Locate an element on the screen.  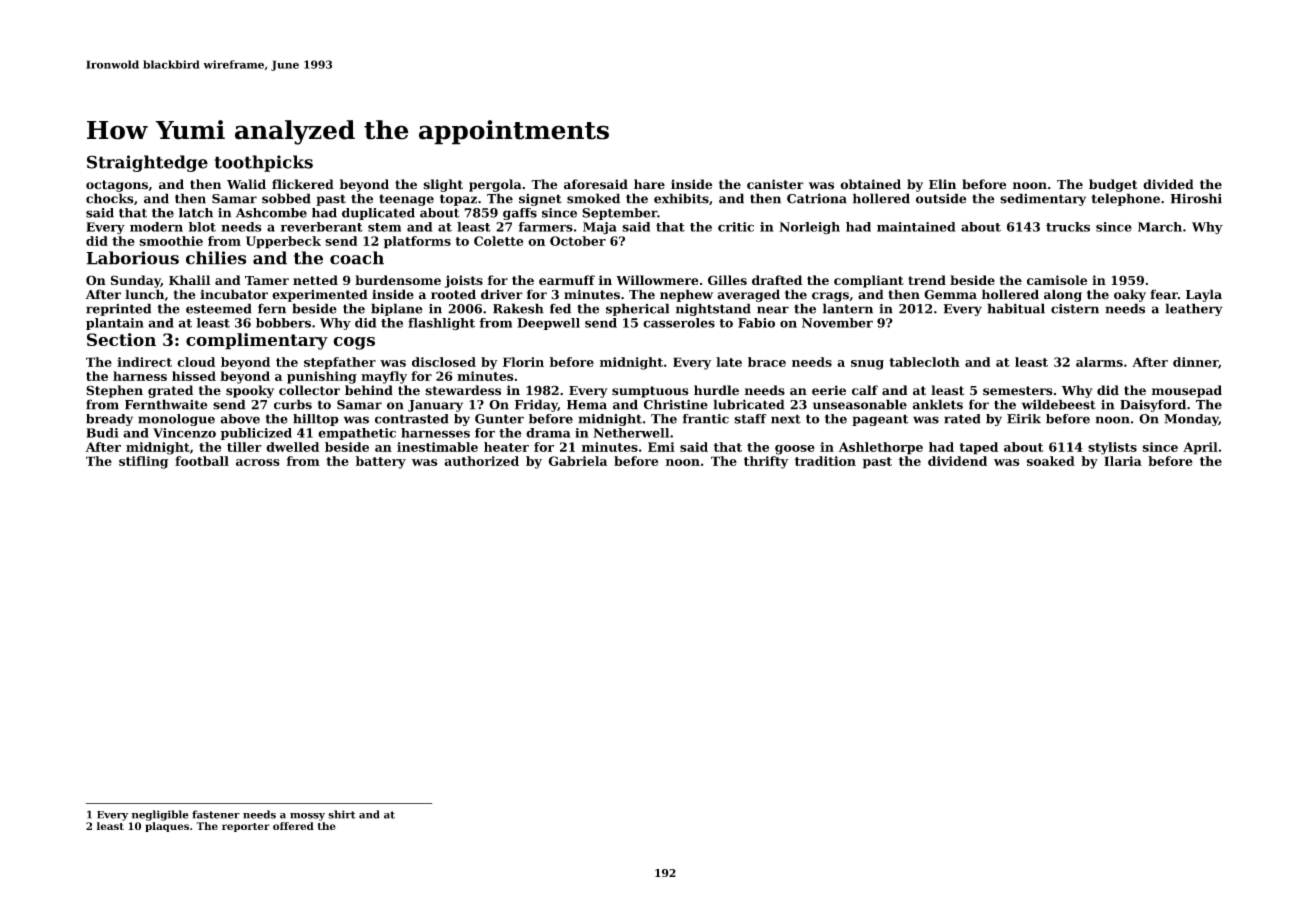
plaques is located at coordinates (167, 827).
